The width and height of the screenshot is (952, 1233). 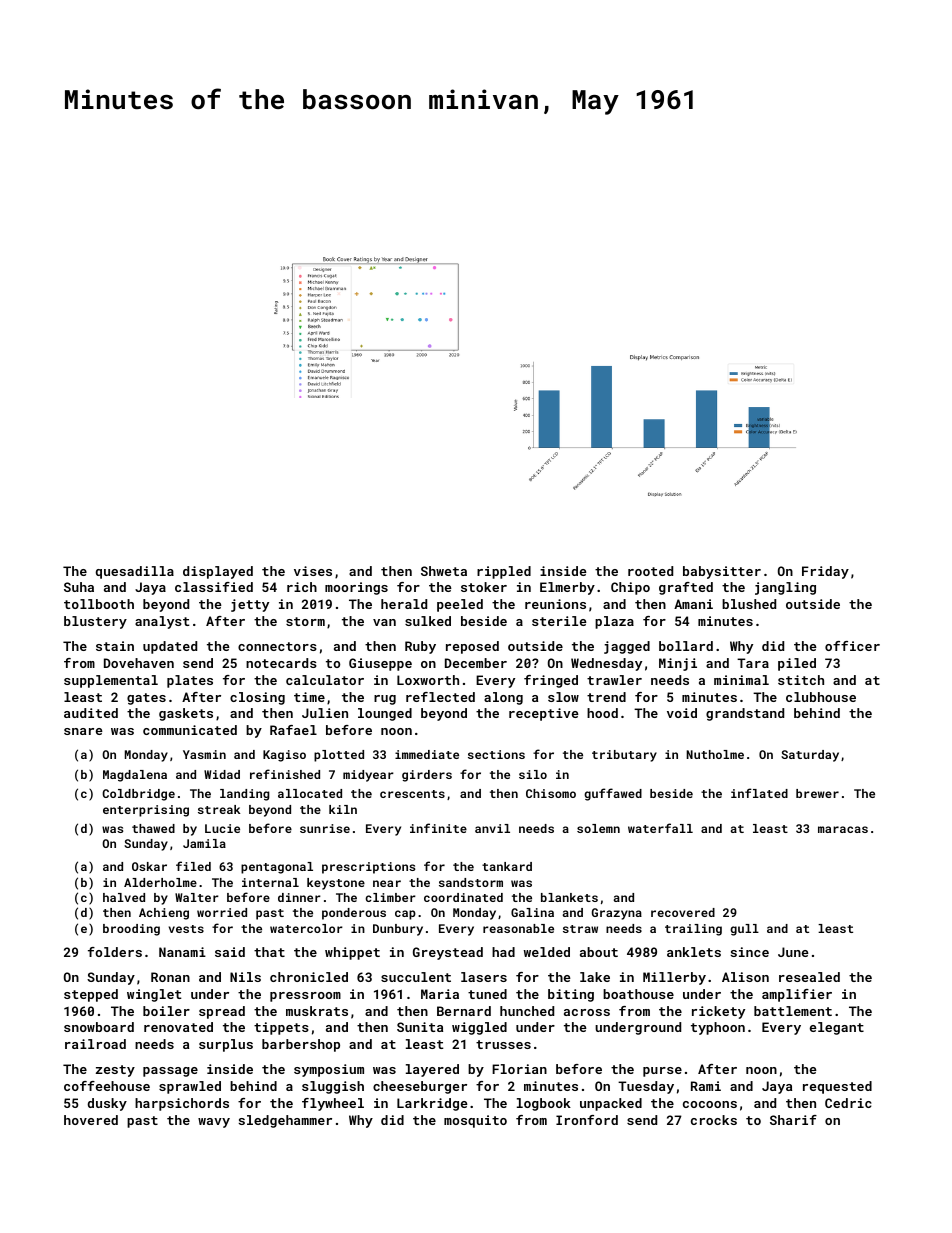 What do you see at coordinates (79, 587) in the screenshot?
I see `Suha` at bounding box center [79, 587].
